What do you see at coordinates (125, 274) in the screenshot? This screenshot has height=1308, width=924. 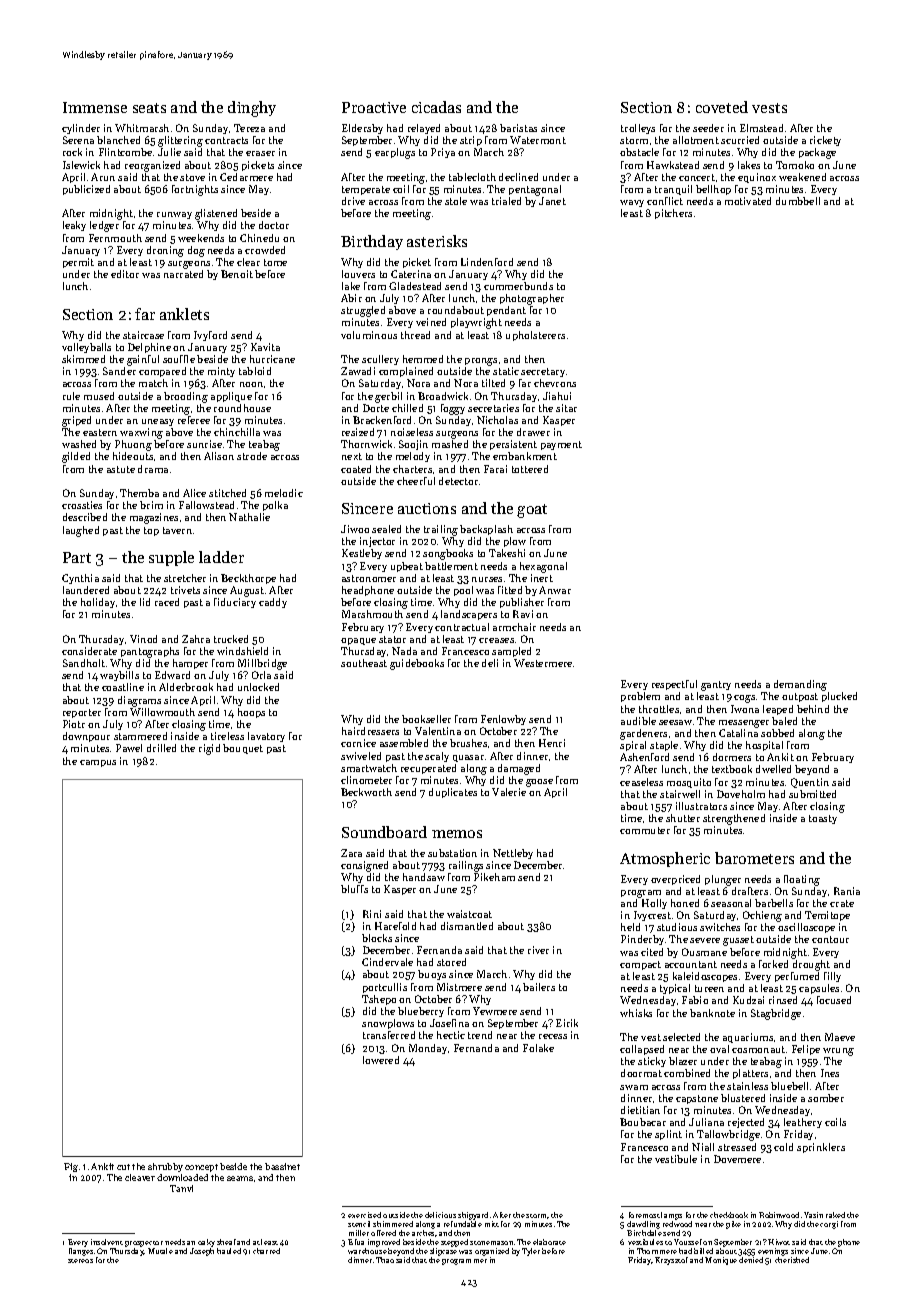 I see `editor` at bounding box center [125, 274].
